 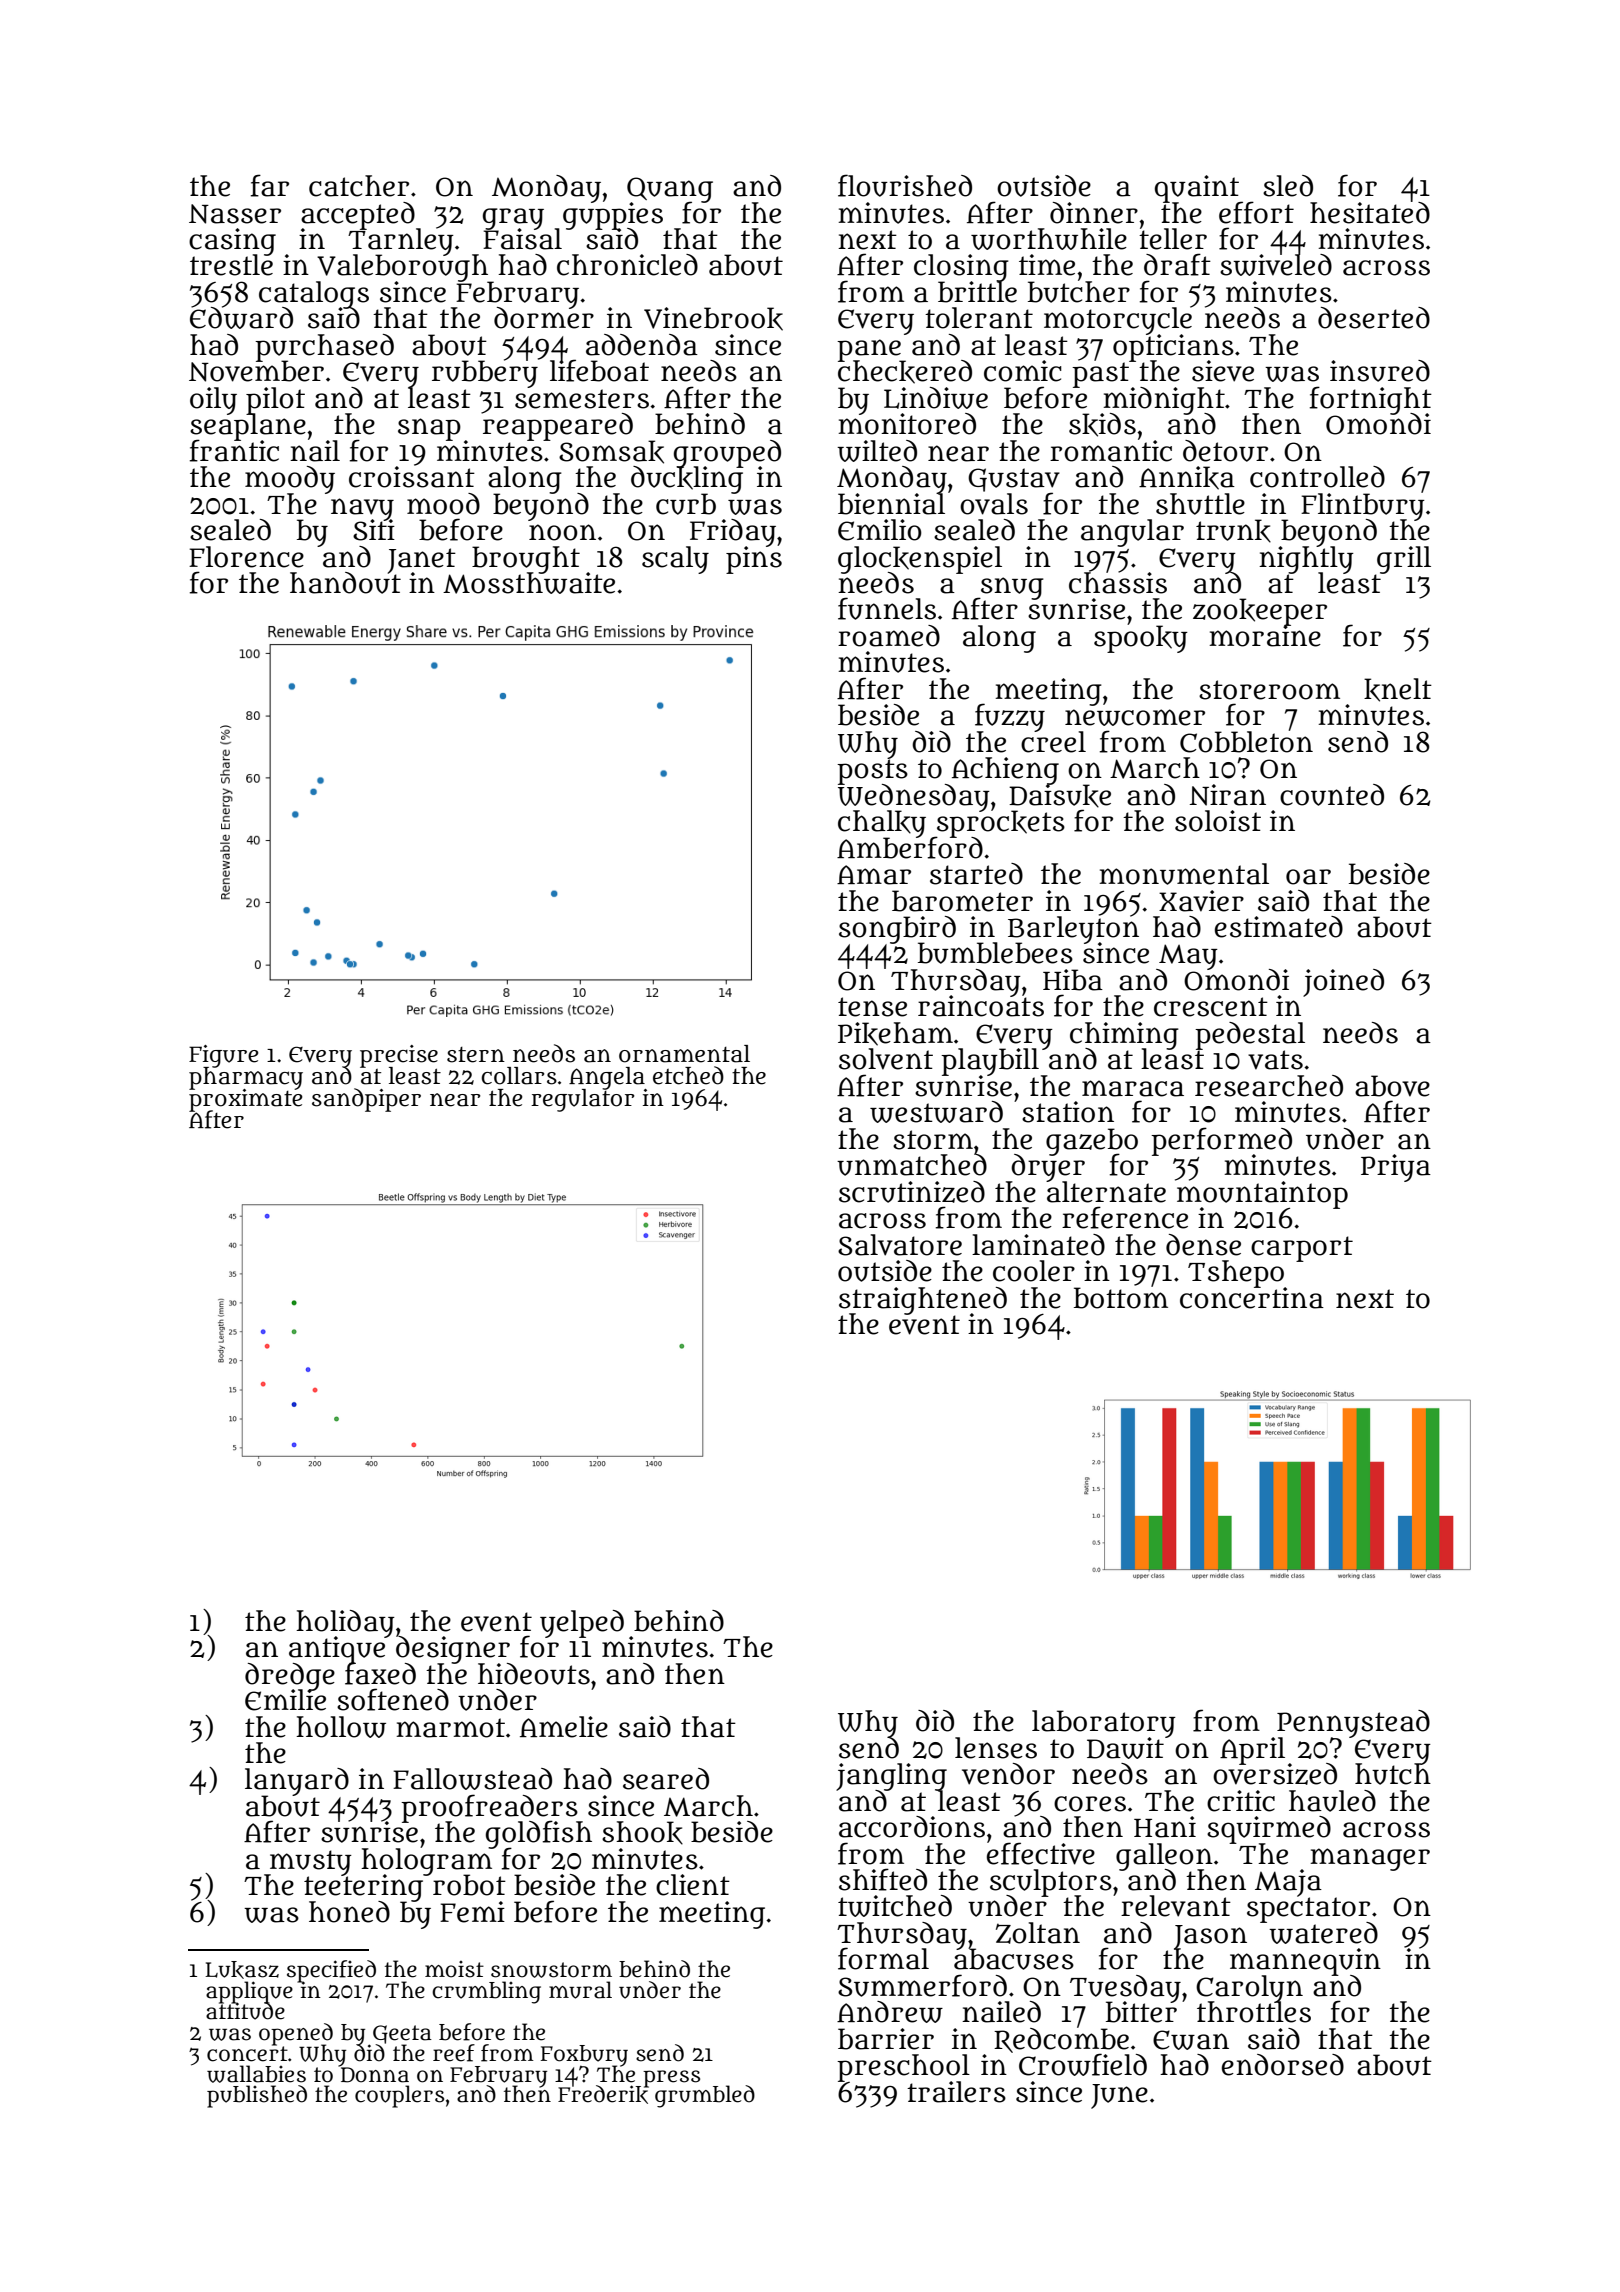 I want to click on Mossthwaite, so click(x=529, y=583).
